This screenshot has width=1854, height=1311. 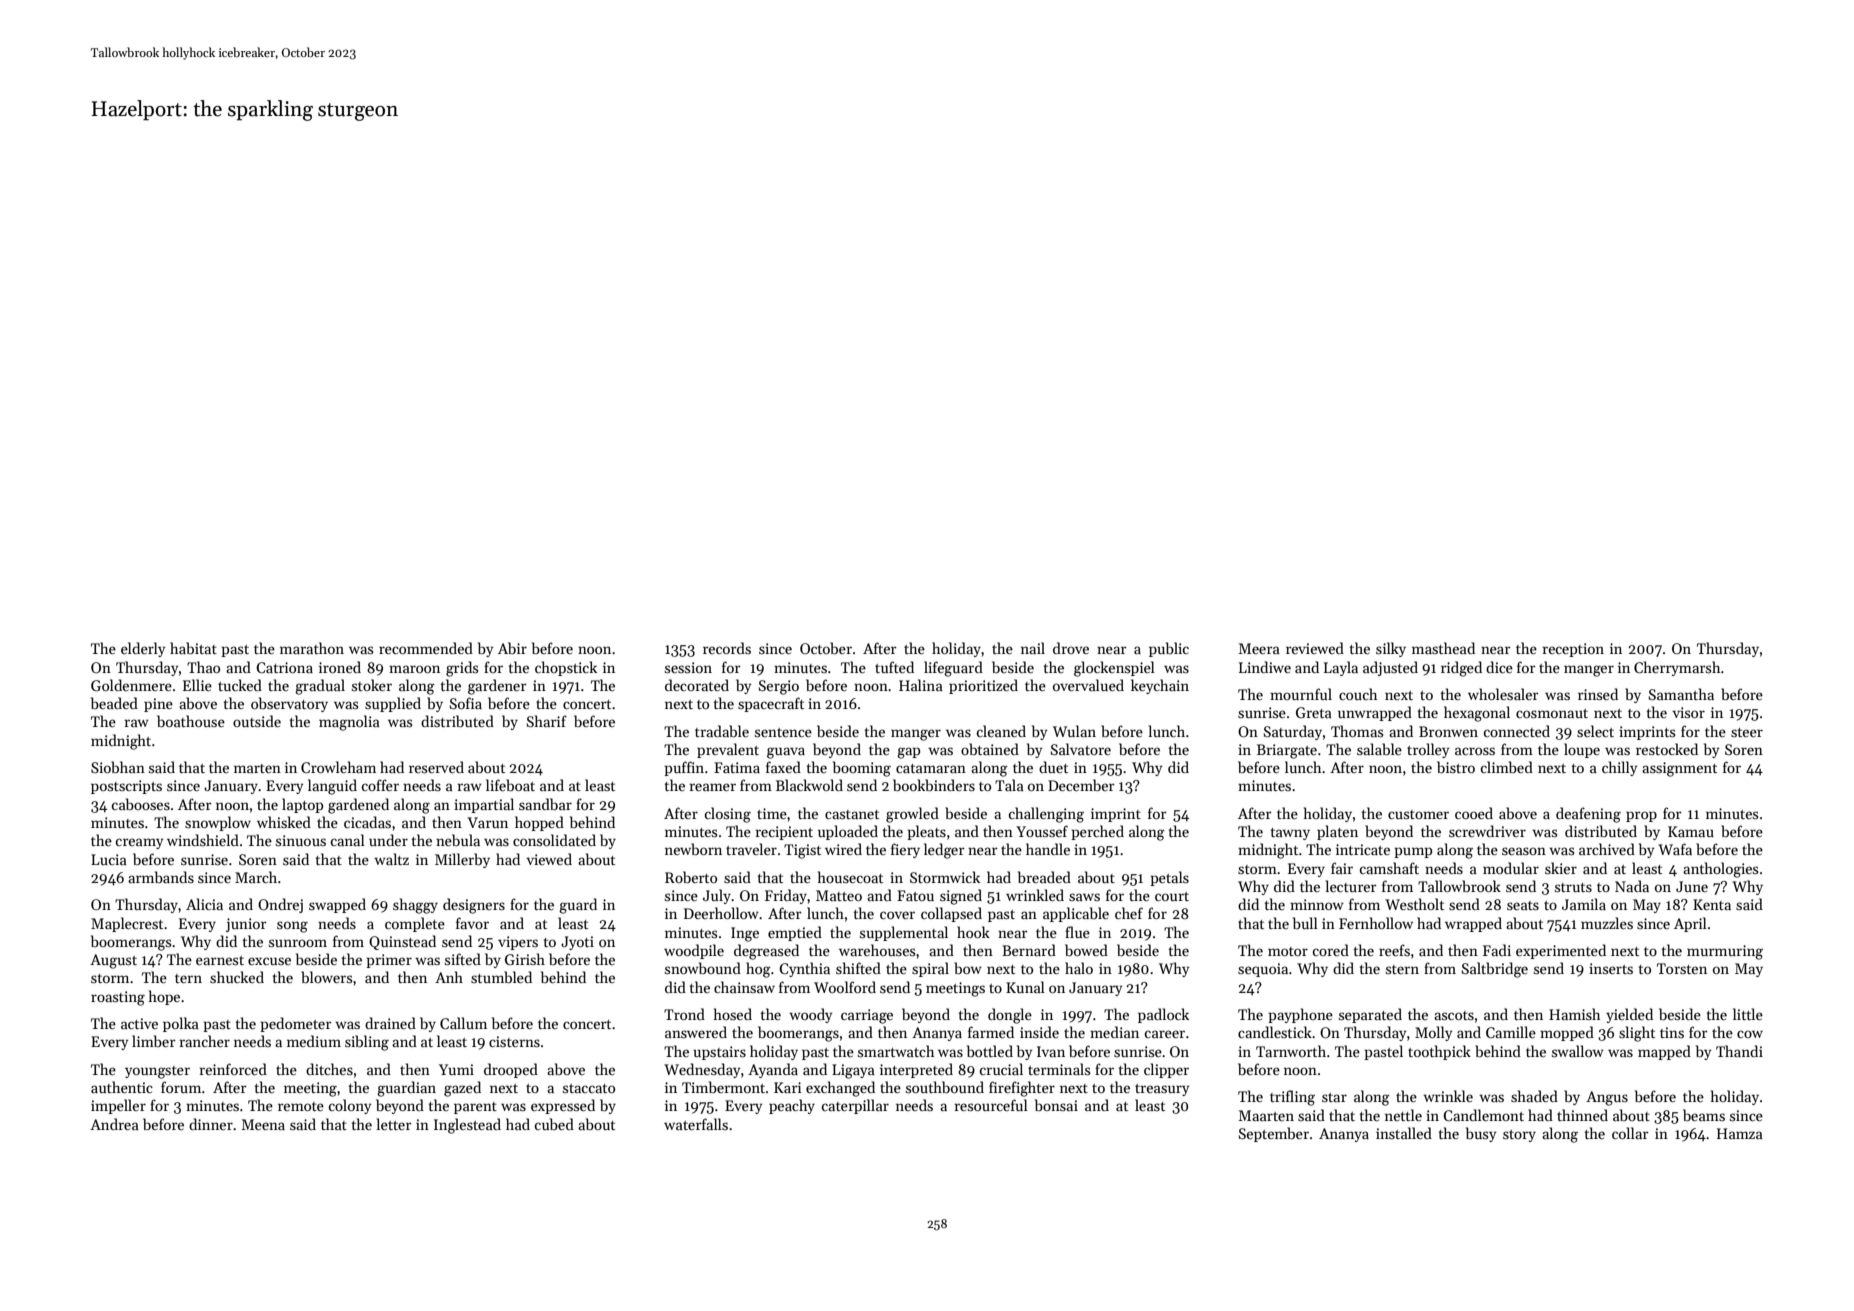 I want to click on August, so click(x=113, y=961).
